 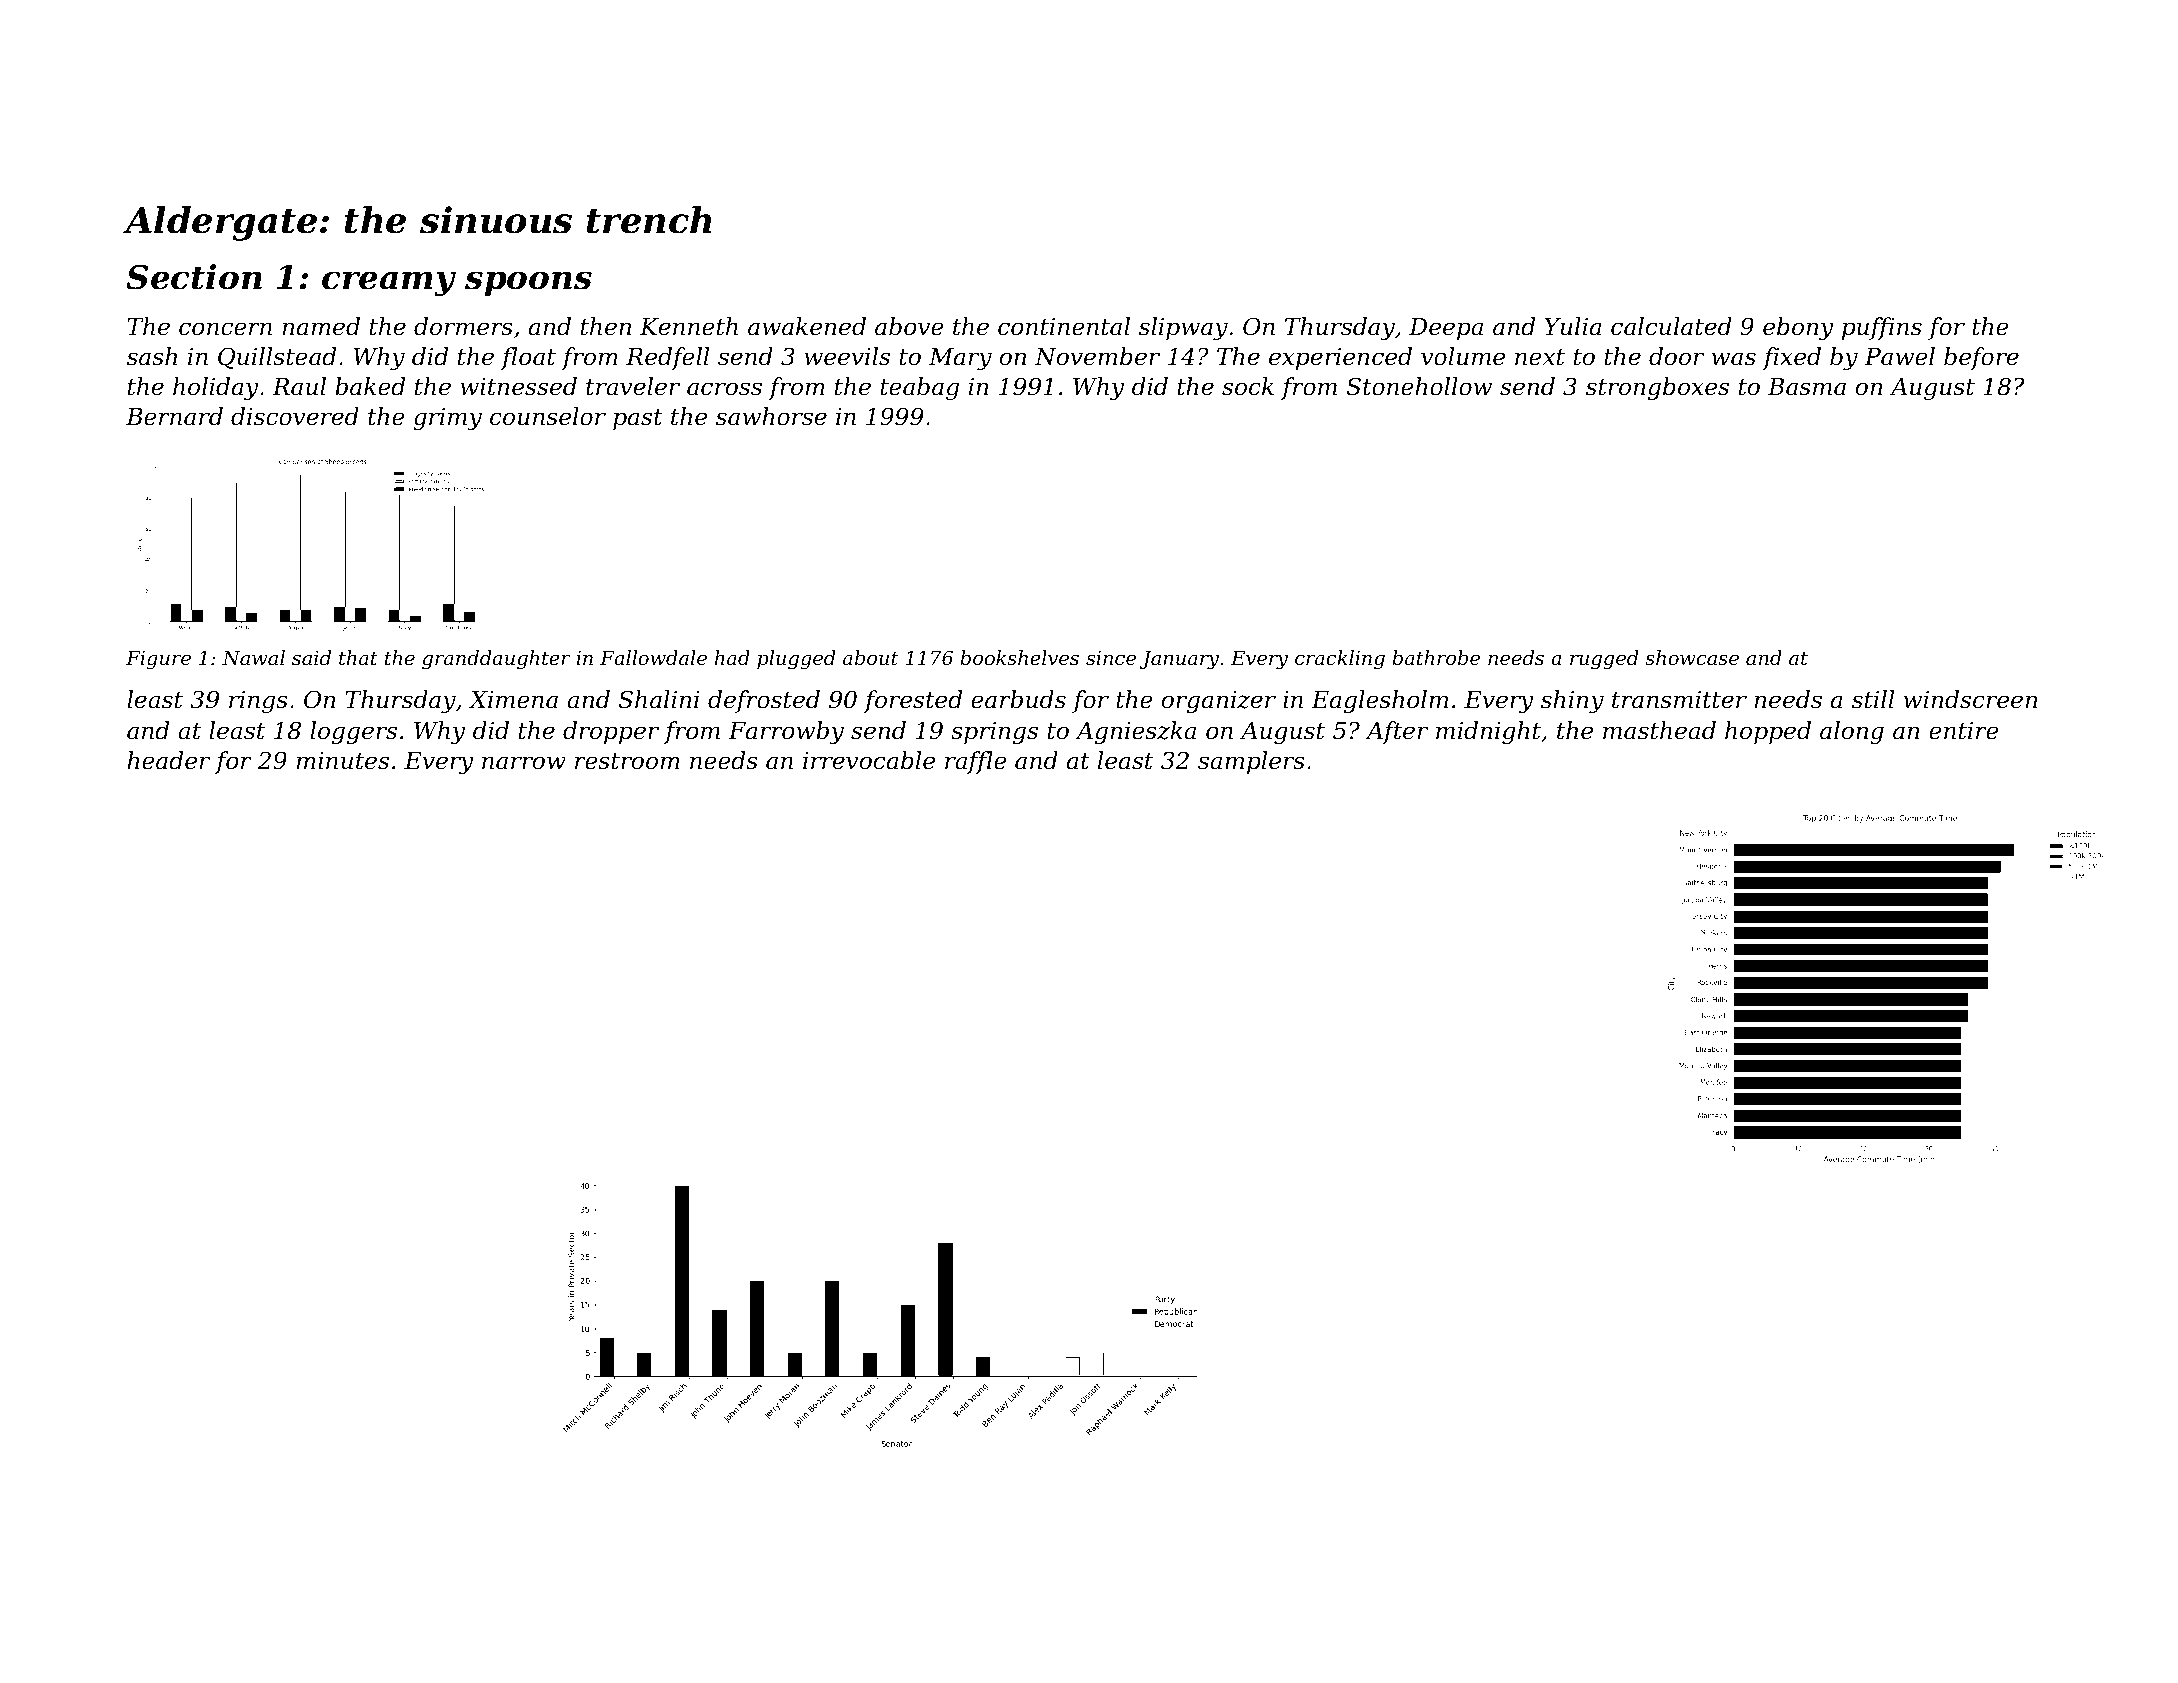 I want to click on above, so click(x=909, y=326).
